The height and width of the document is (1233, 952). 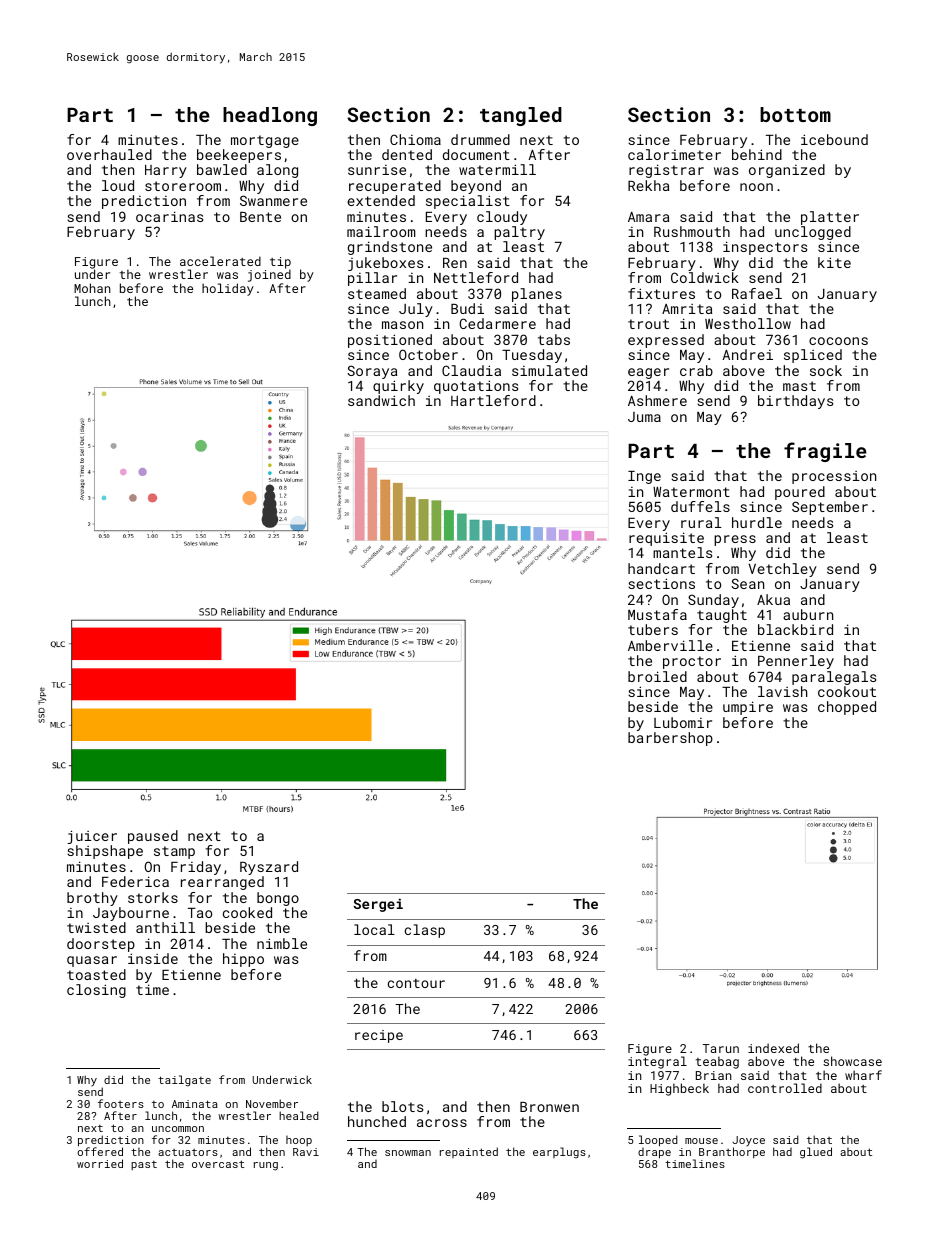 What do you see at coordinates (834, 262) in the document?
I see `kite` at bounding box center [834, 262].
